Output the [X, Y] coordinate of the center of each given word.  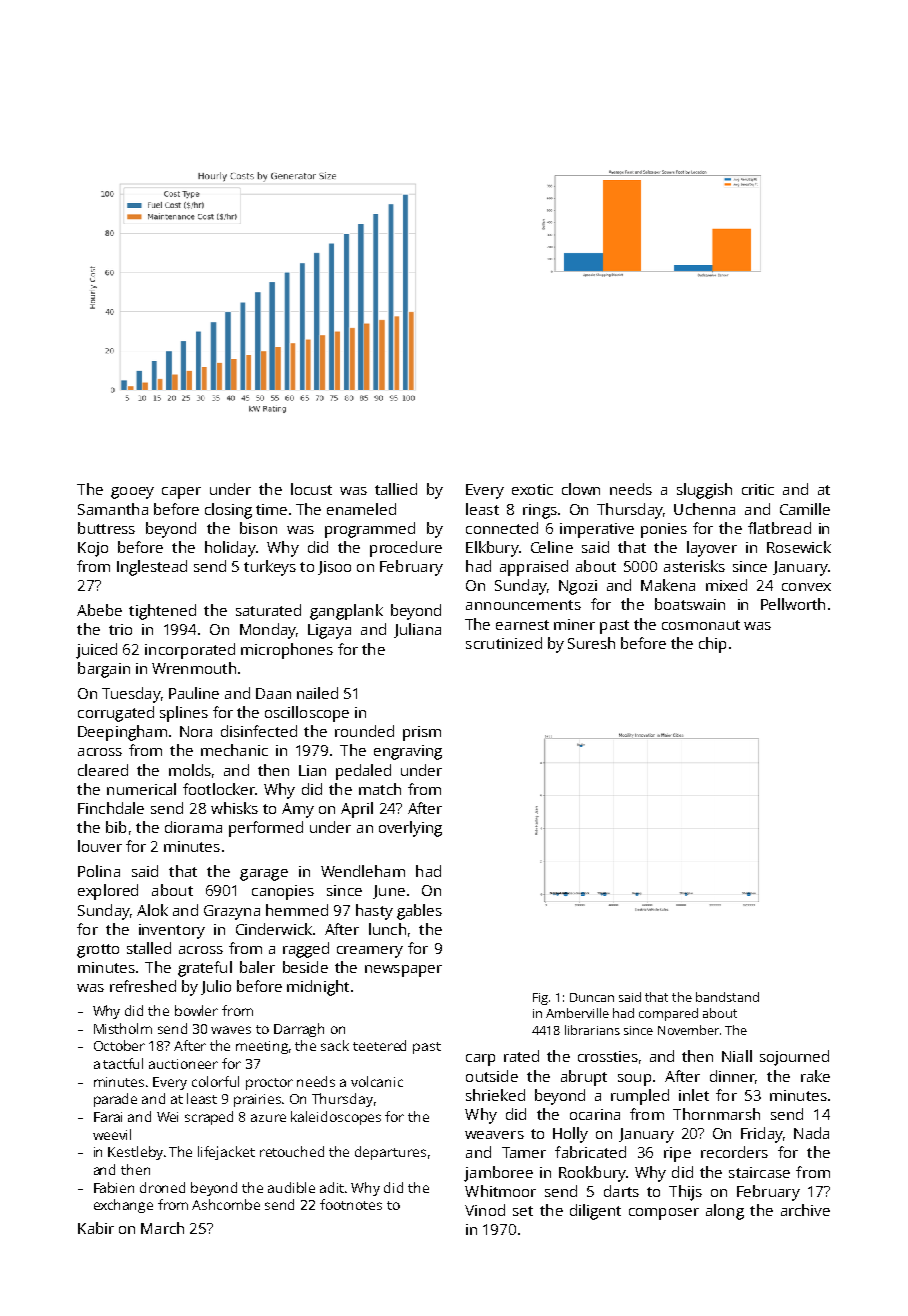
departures [390, 1153]
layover [712, 549]
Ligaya [329, 631]
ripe [677, 1154]
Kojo [93, 549]
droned [162, 1187]
